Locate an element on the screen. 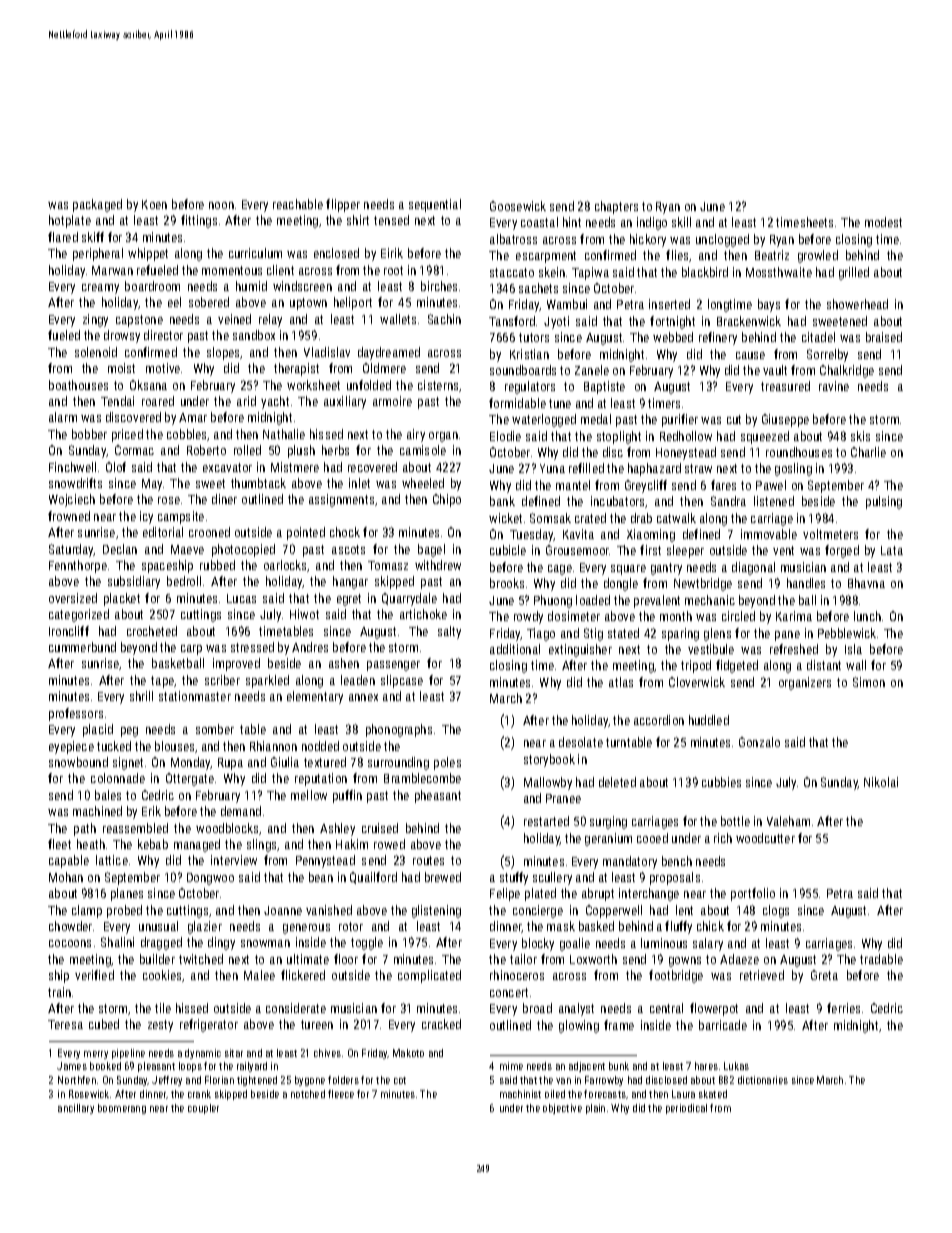 Image resolution: width=952 pixels, height=1233 pixels. sequential is located at coordinates (435, 205).
